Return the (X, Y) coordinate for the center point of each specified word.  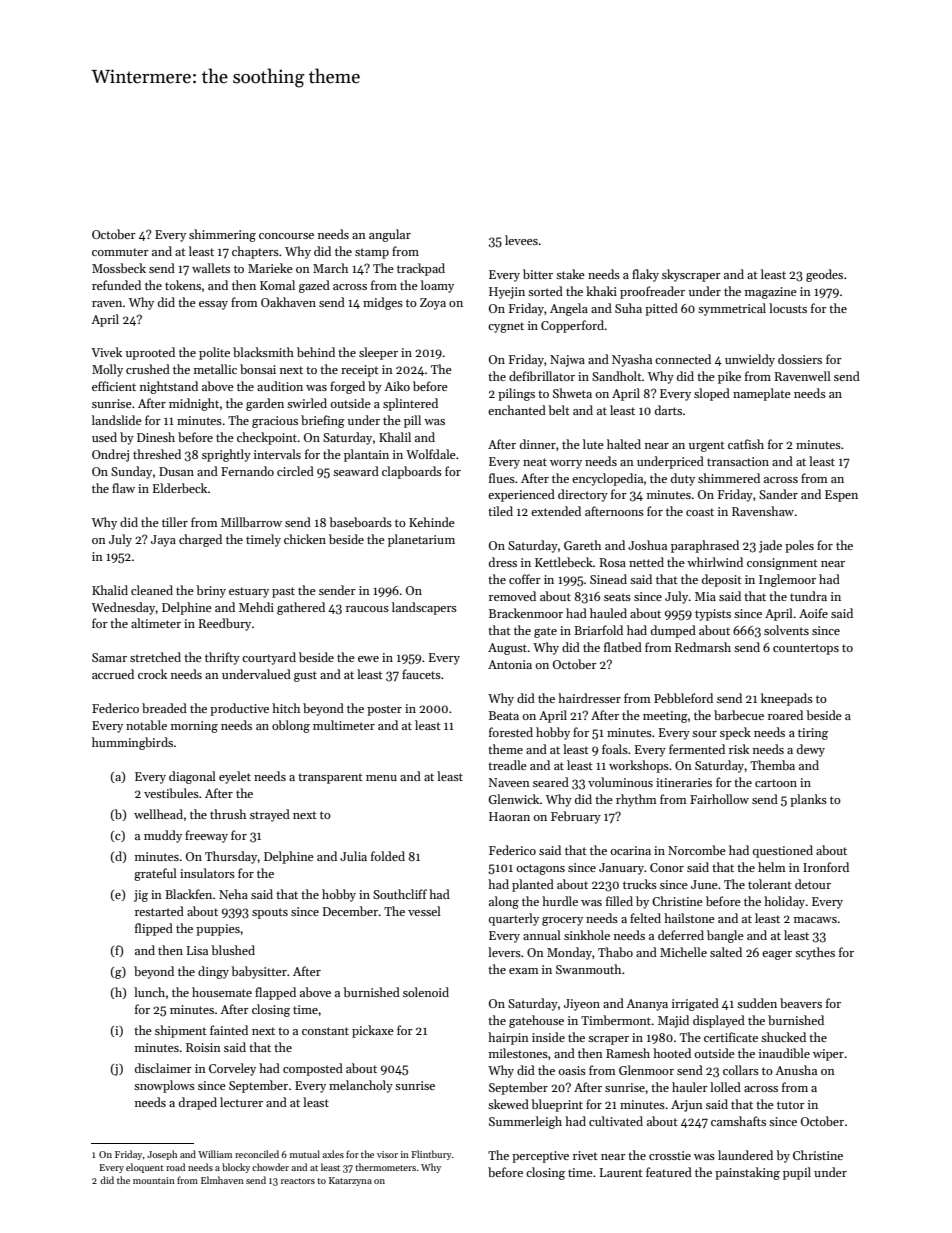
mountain (154, 1180)
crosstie (670, 1155)
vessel (424, 911)
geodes (824, 275)
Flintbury (431, 1155)
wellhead (158, 814)
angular (390, 235)
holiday (784, 902)
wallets (211, 268)
